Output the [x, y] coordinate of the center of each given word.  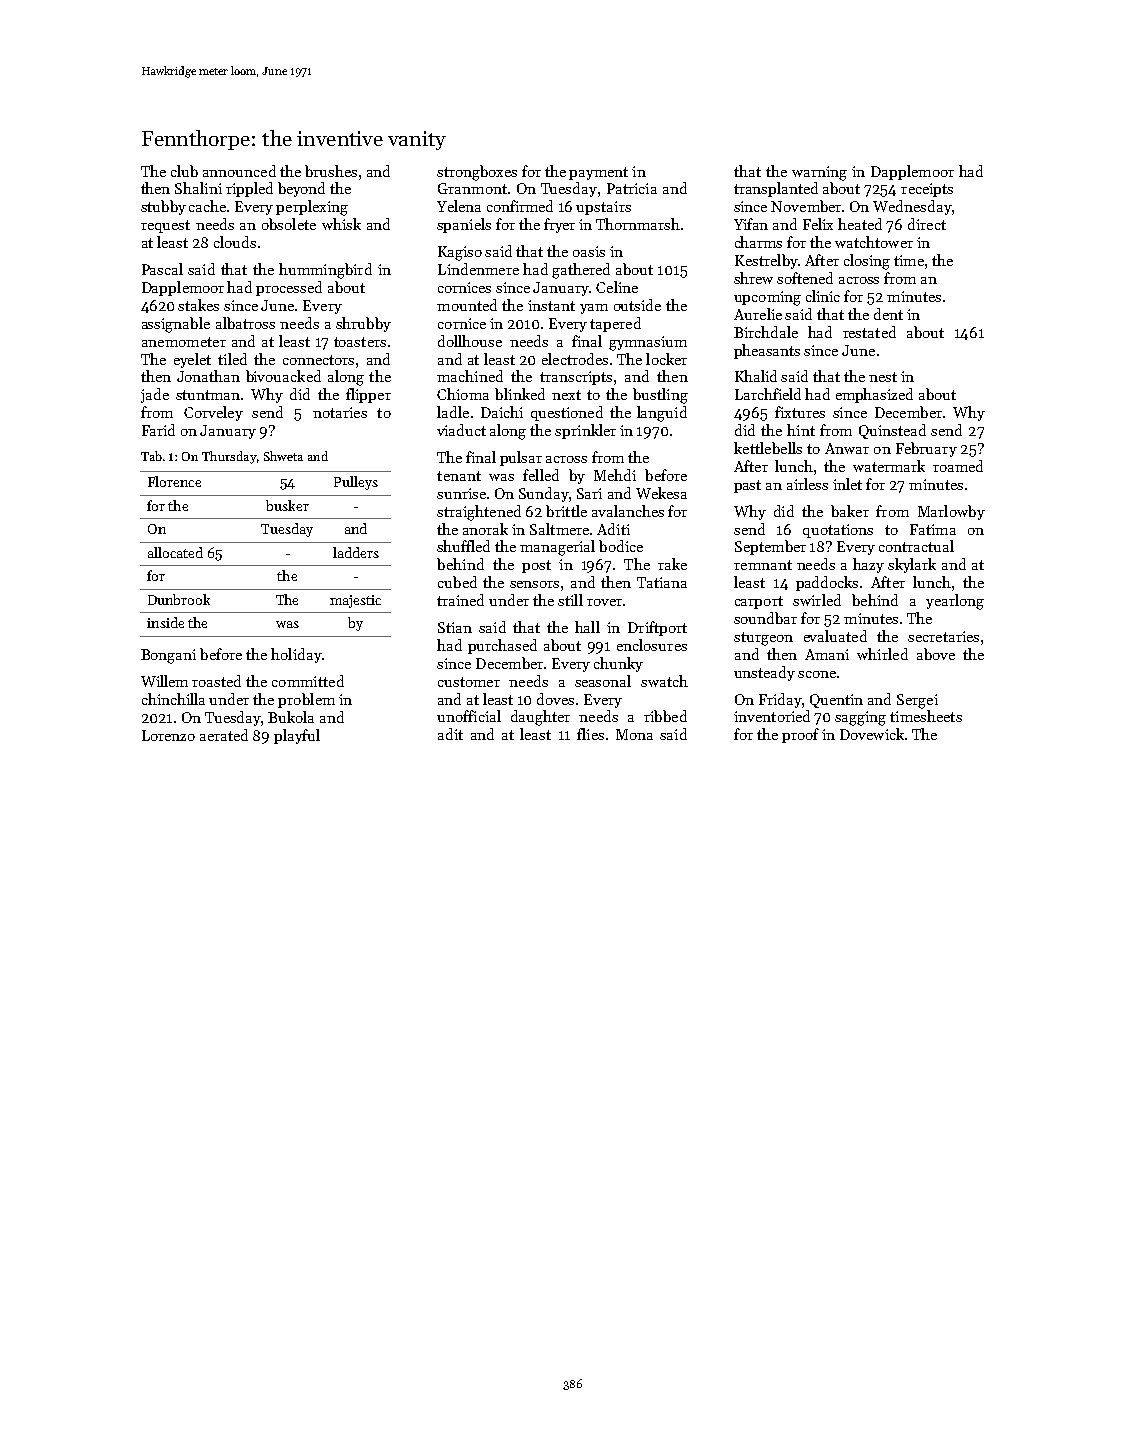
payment [598, 173]
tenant [459, 476]
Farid [158, 430]
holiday [296, 655]
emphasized [874, 395]
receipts [927, 190]
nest [883, 377]
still [570, 600]
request [165, 226]
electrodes [575, 359]
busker [287, 505]
